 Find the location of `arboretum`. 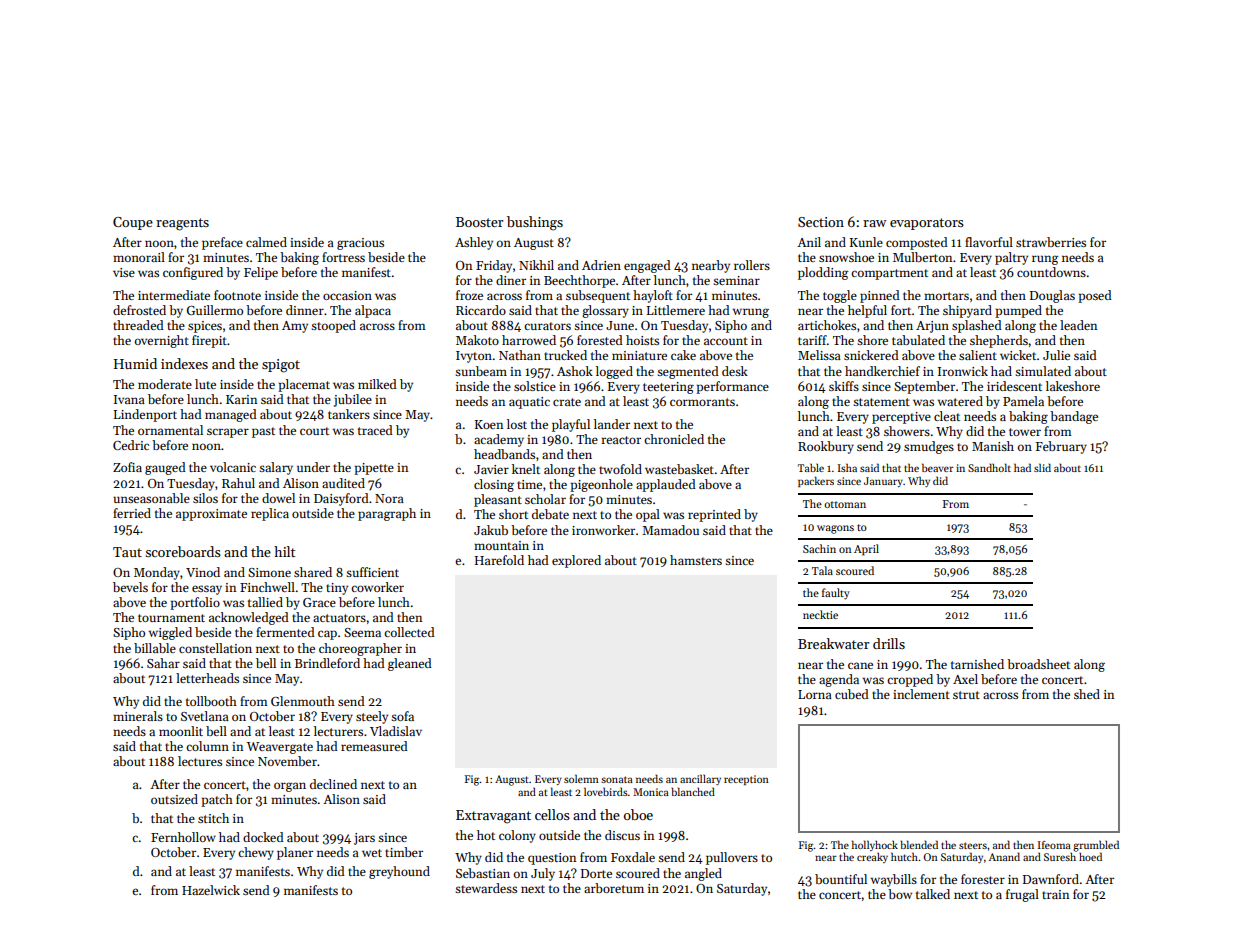

arboretum is located at coordinates (614, 888).
